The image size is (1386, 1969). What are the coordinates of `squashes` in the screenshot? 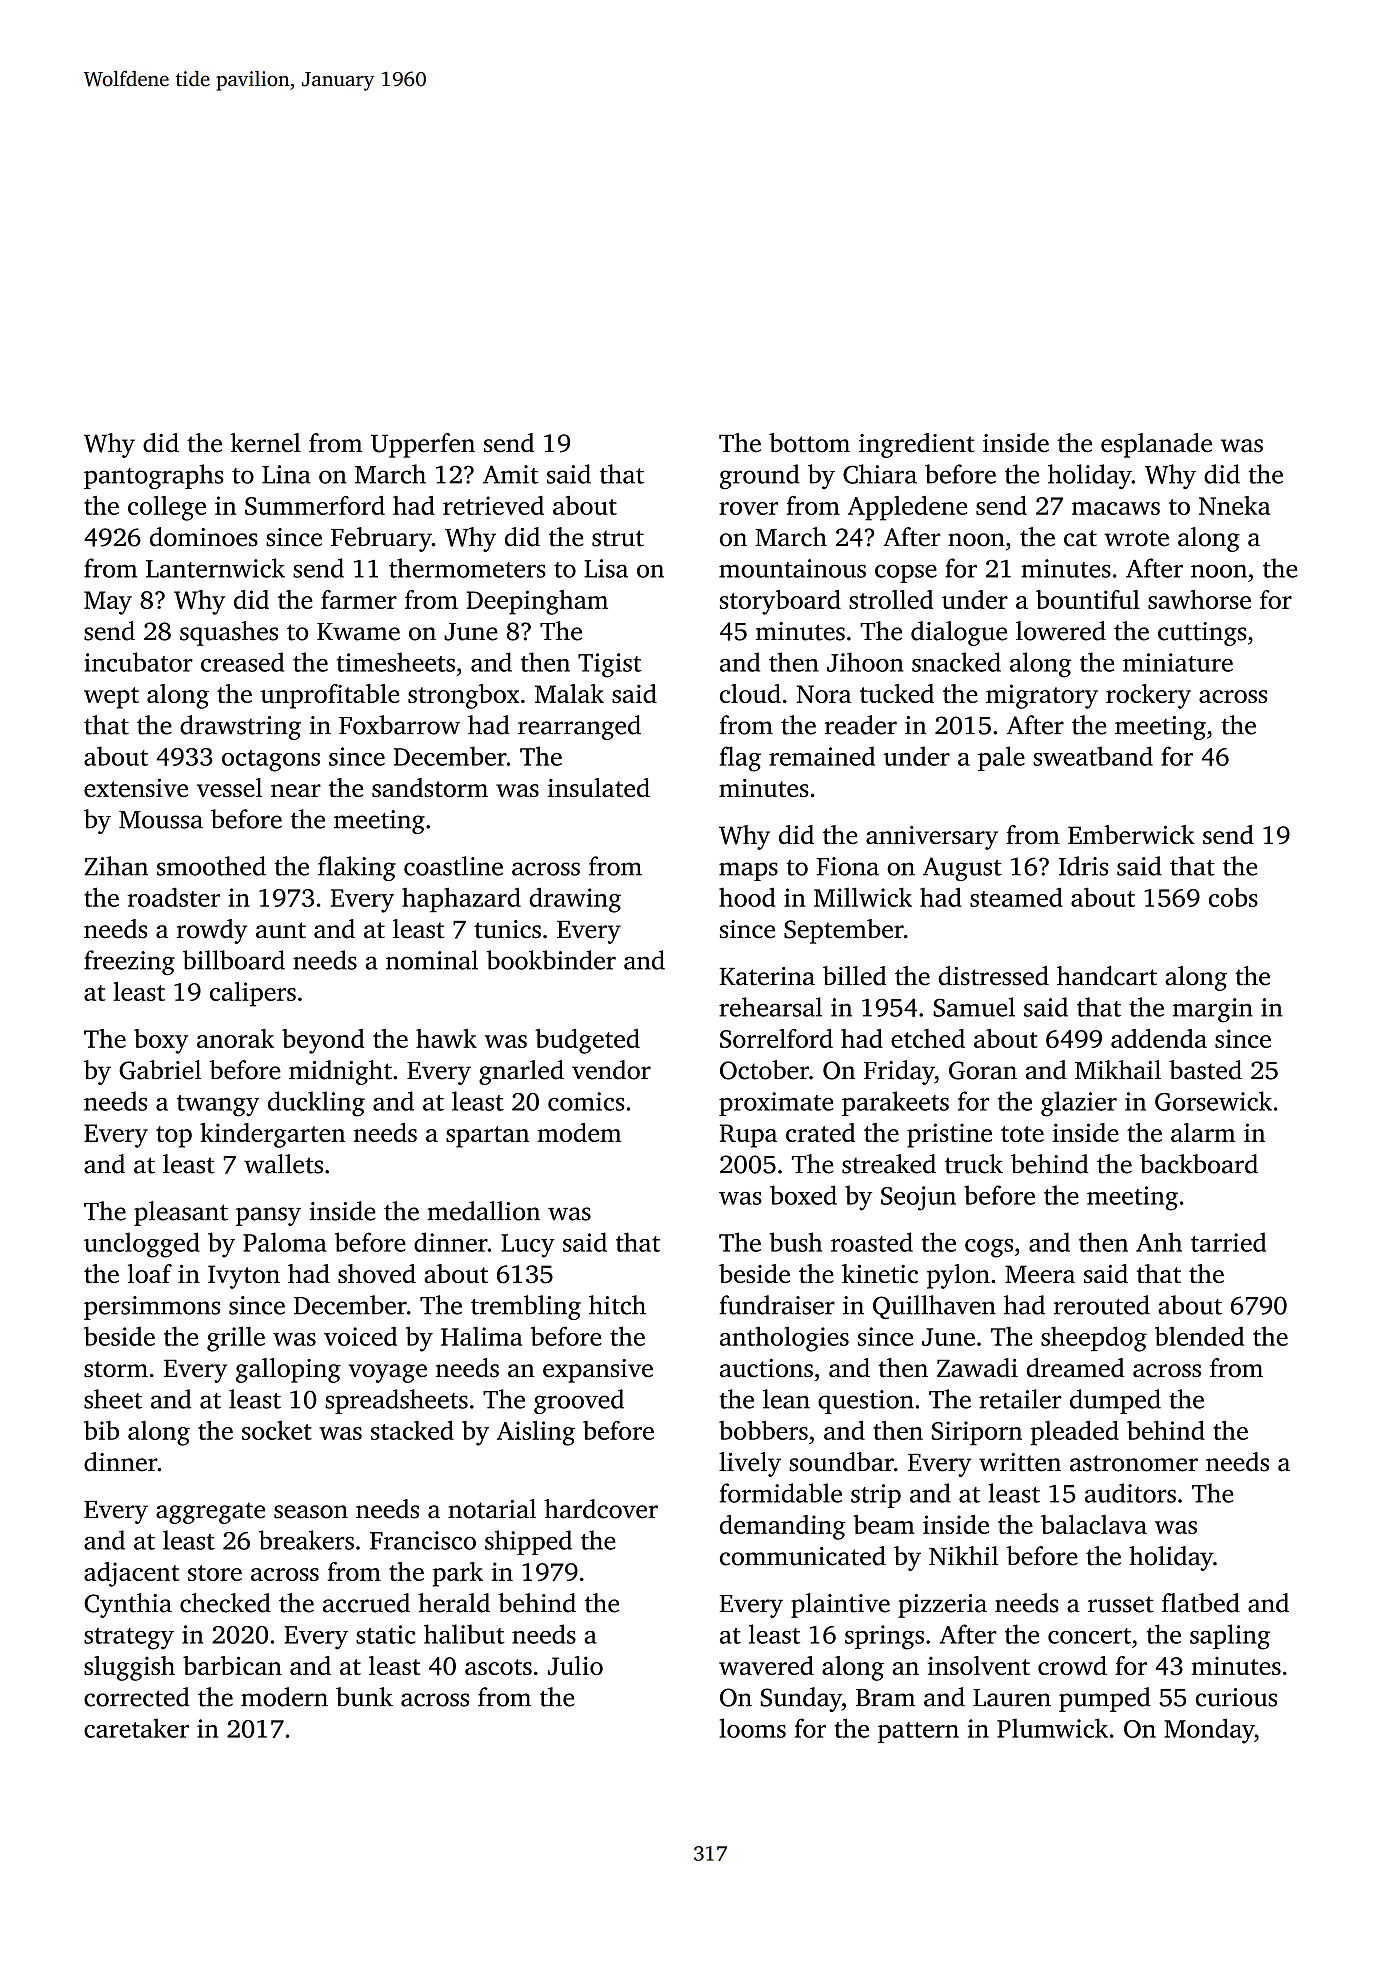 It's located at (229, 633).
